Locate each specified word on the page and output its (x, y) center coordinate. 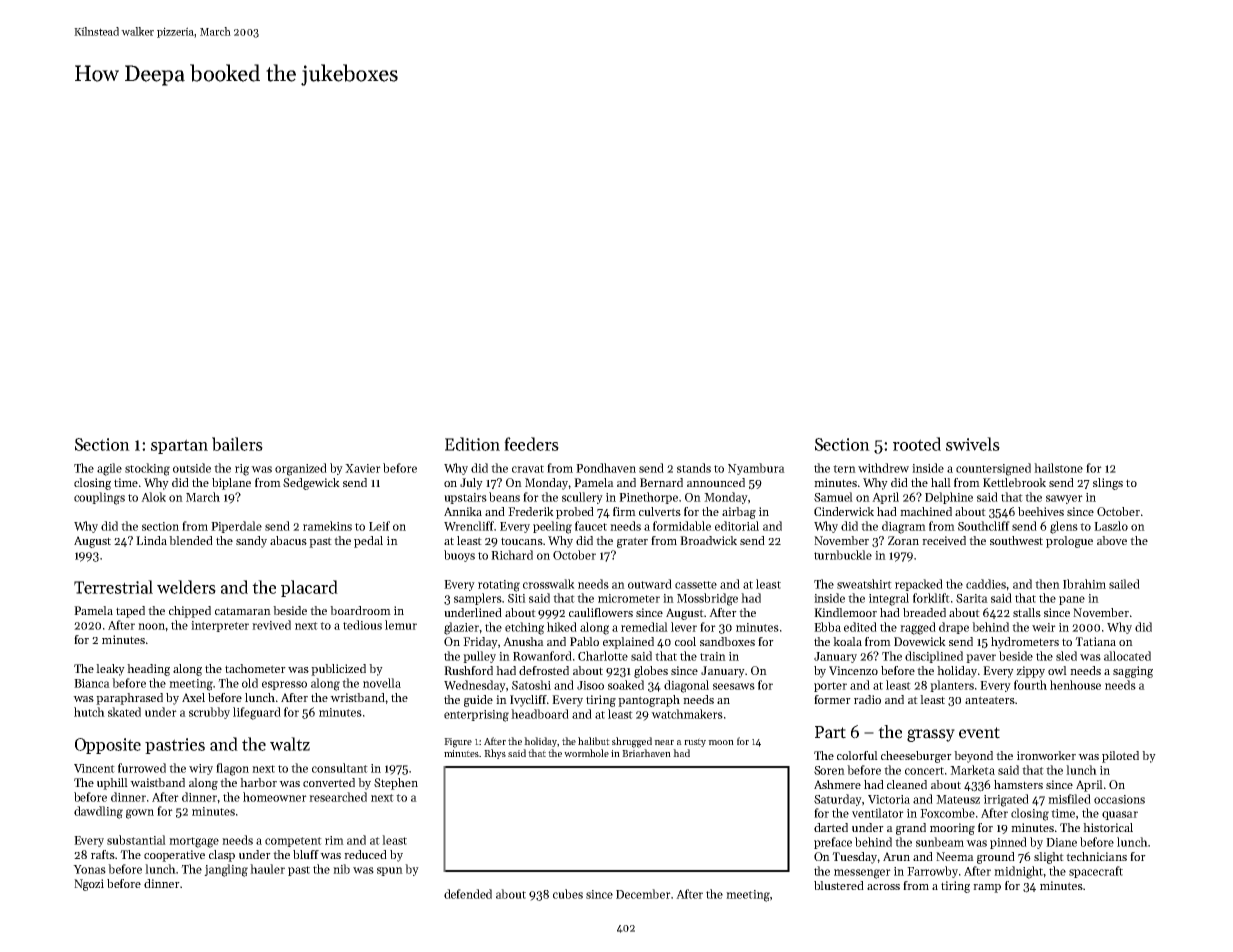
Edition (472, 444)
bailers (237, 444)
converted (329, 782)
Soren (829, 770)
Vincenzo (853, 670)
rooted (917, 444)
